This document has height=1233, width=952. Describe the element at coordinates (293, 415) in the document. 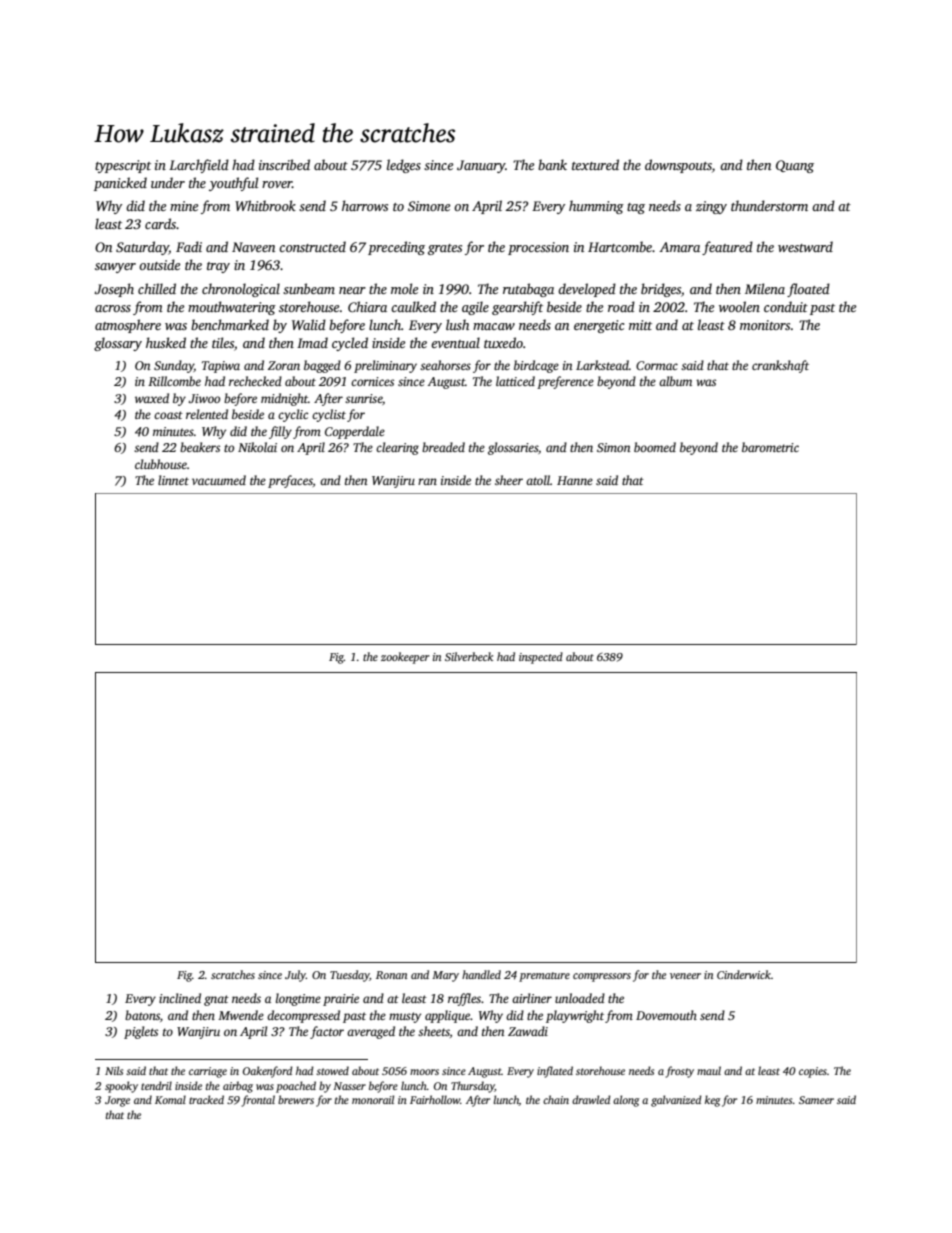

I see `cyclic` at that location.
